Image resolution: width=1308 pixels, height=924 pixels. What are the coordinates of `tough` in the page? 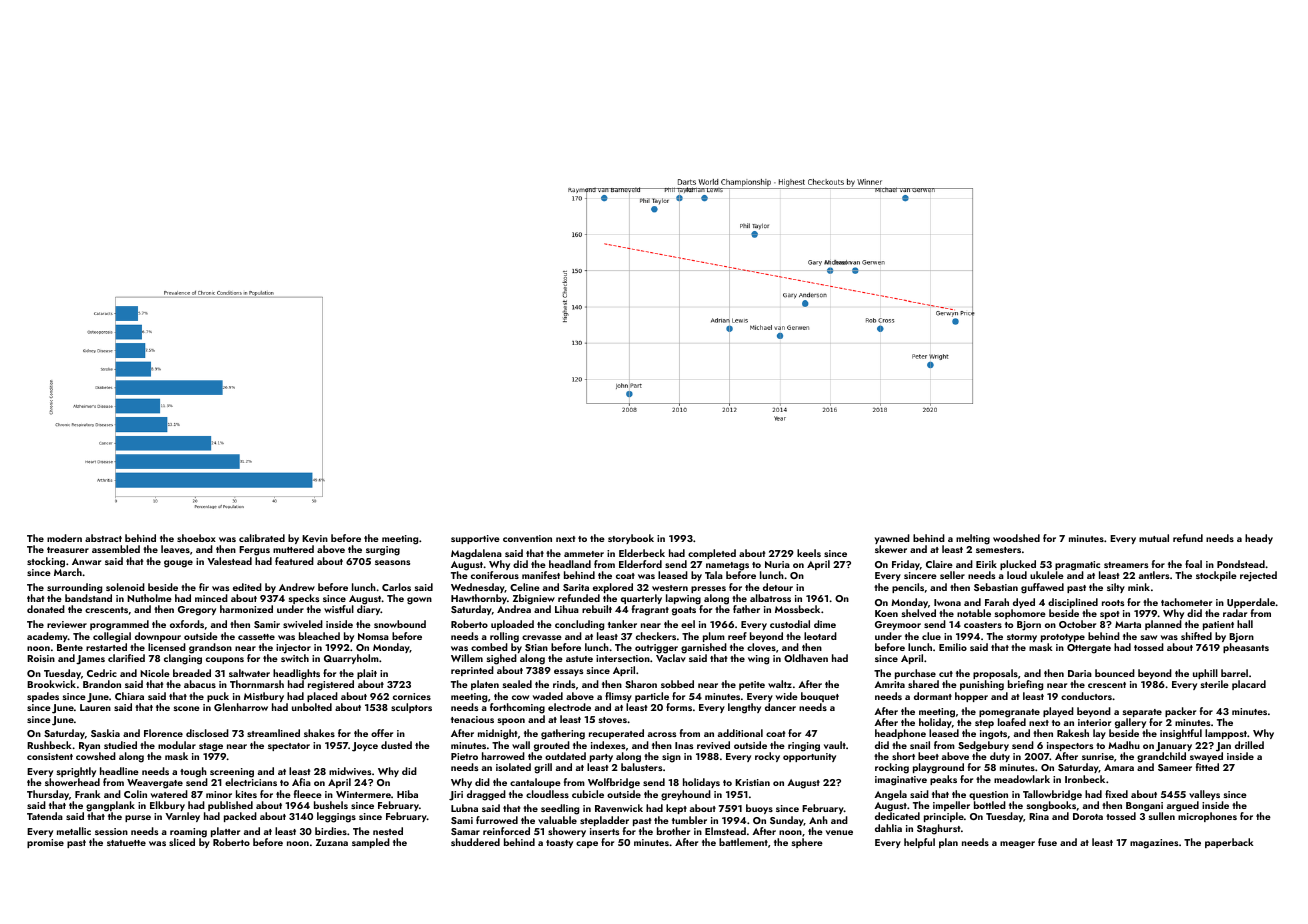 It's located at (193, 772).
